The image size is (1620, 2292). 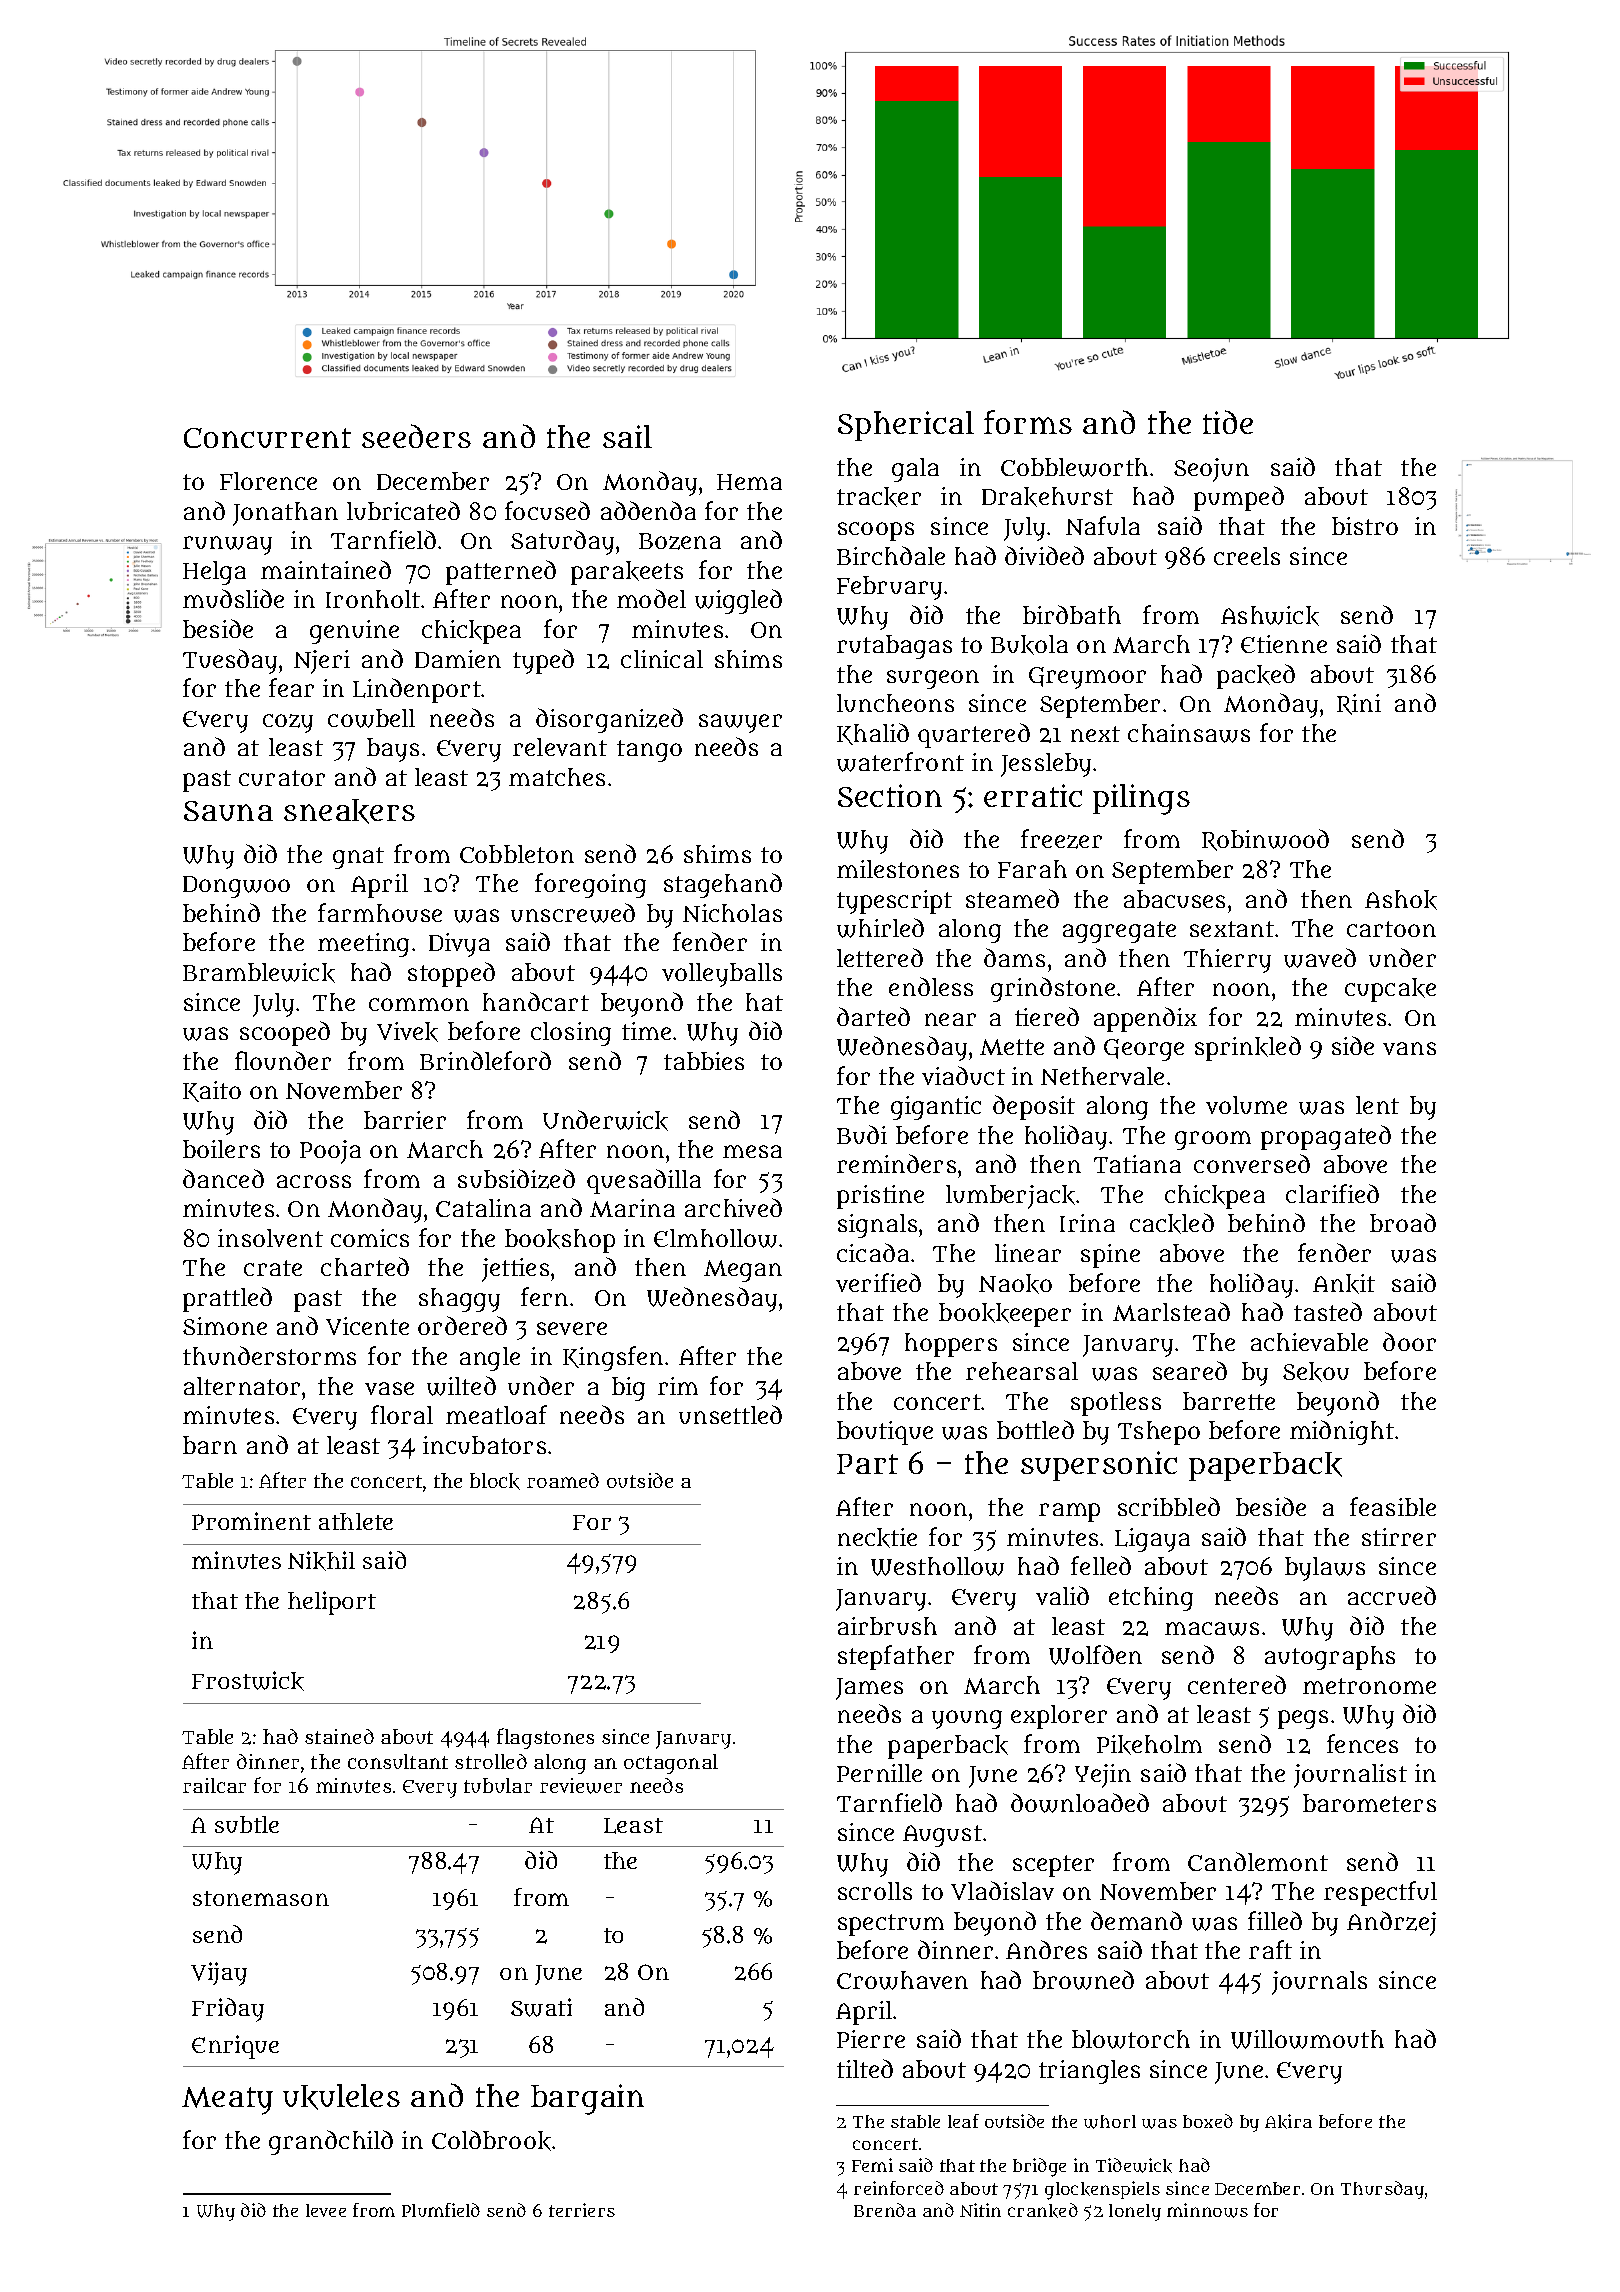 What do you see at coordinates (648, 510) in the screenshot?
I see `addenda` at bounding box center [648, 510].
